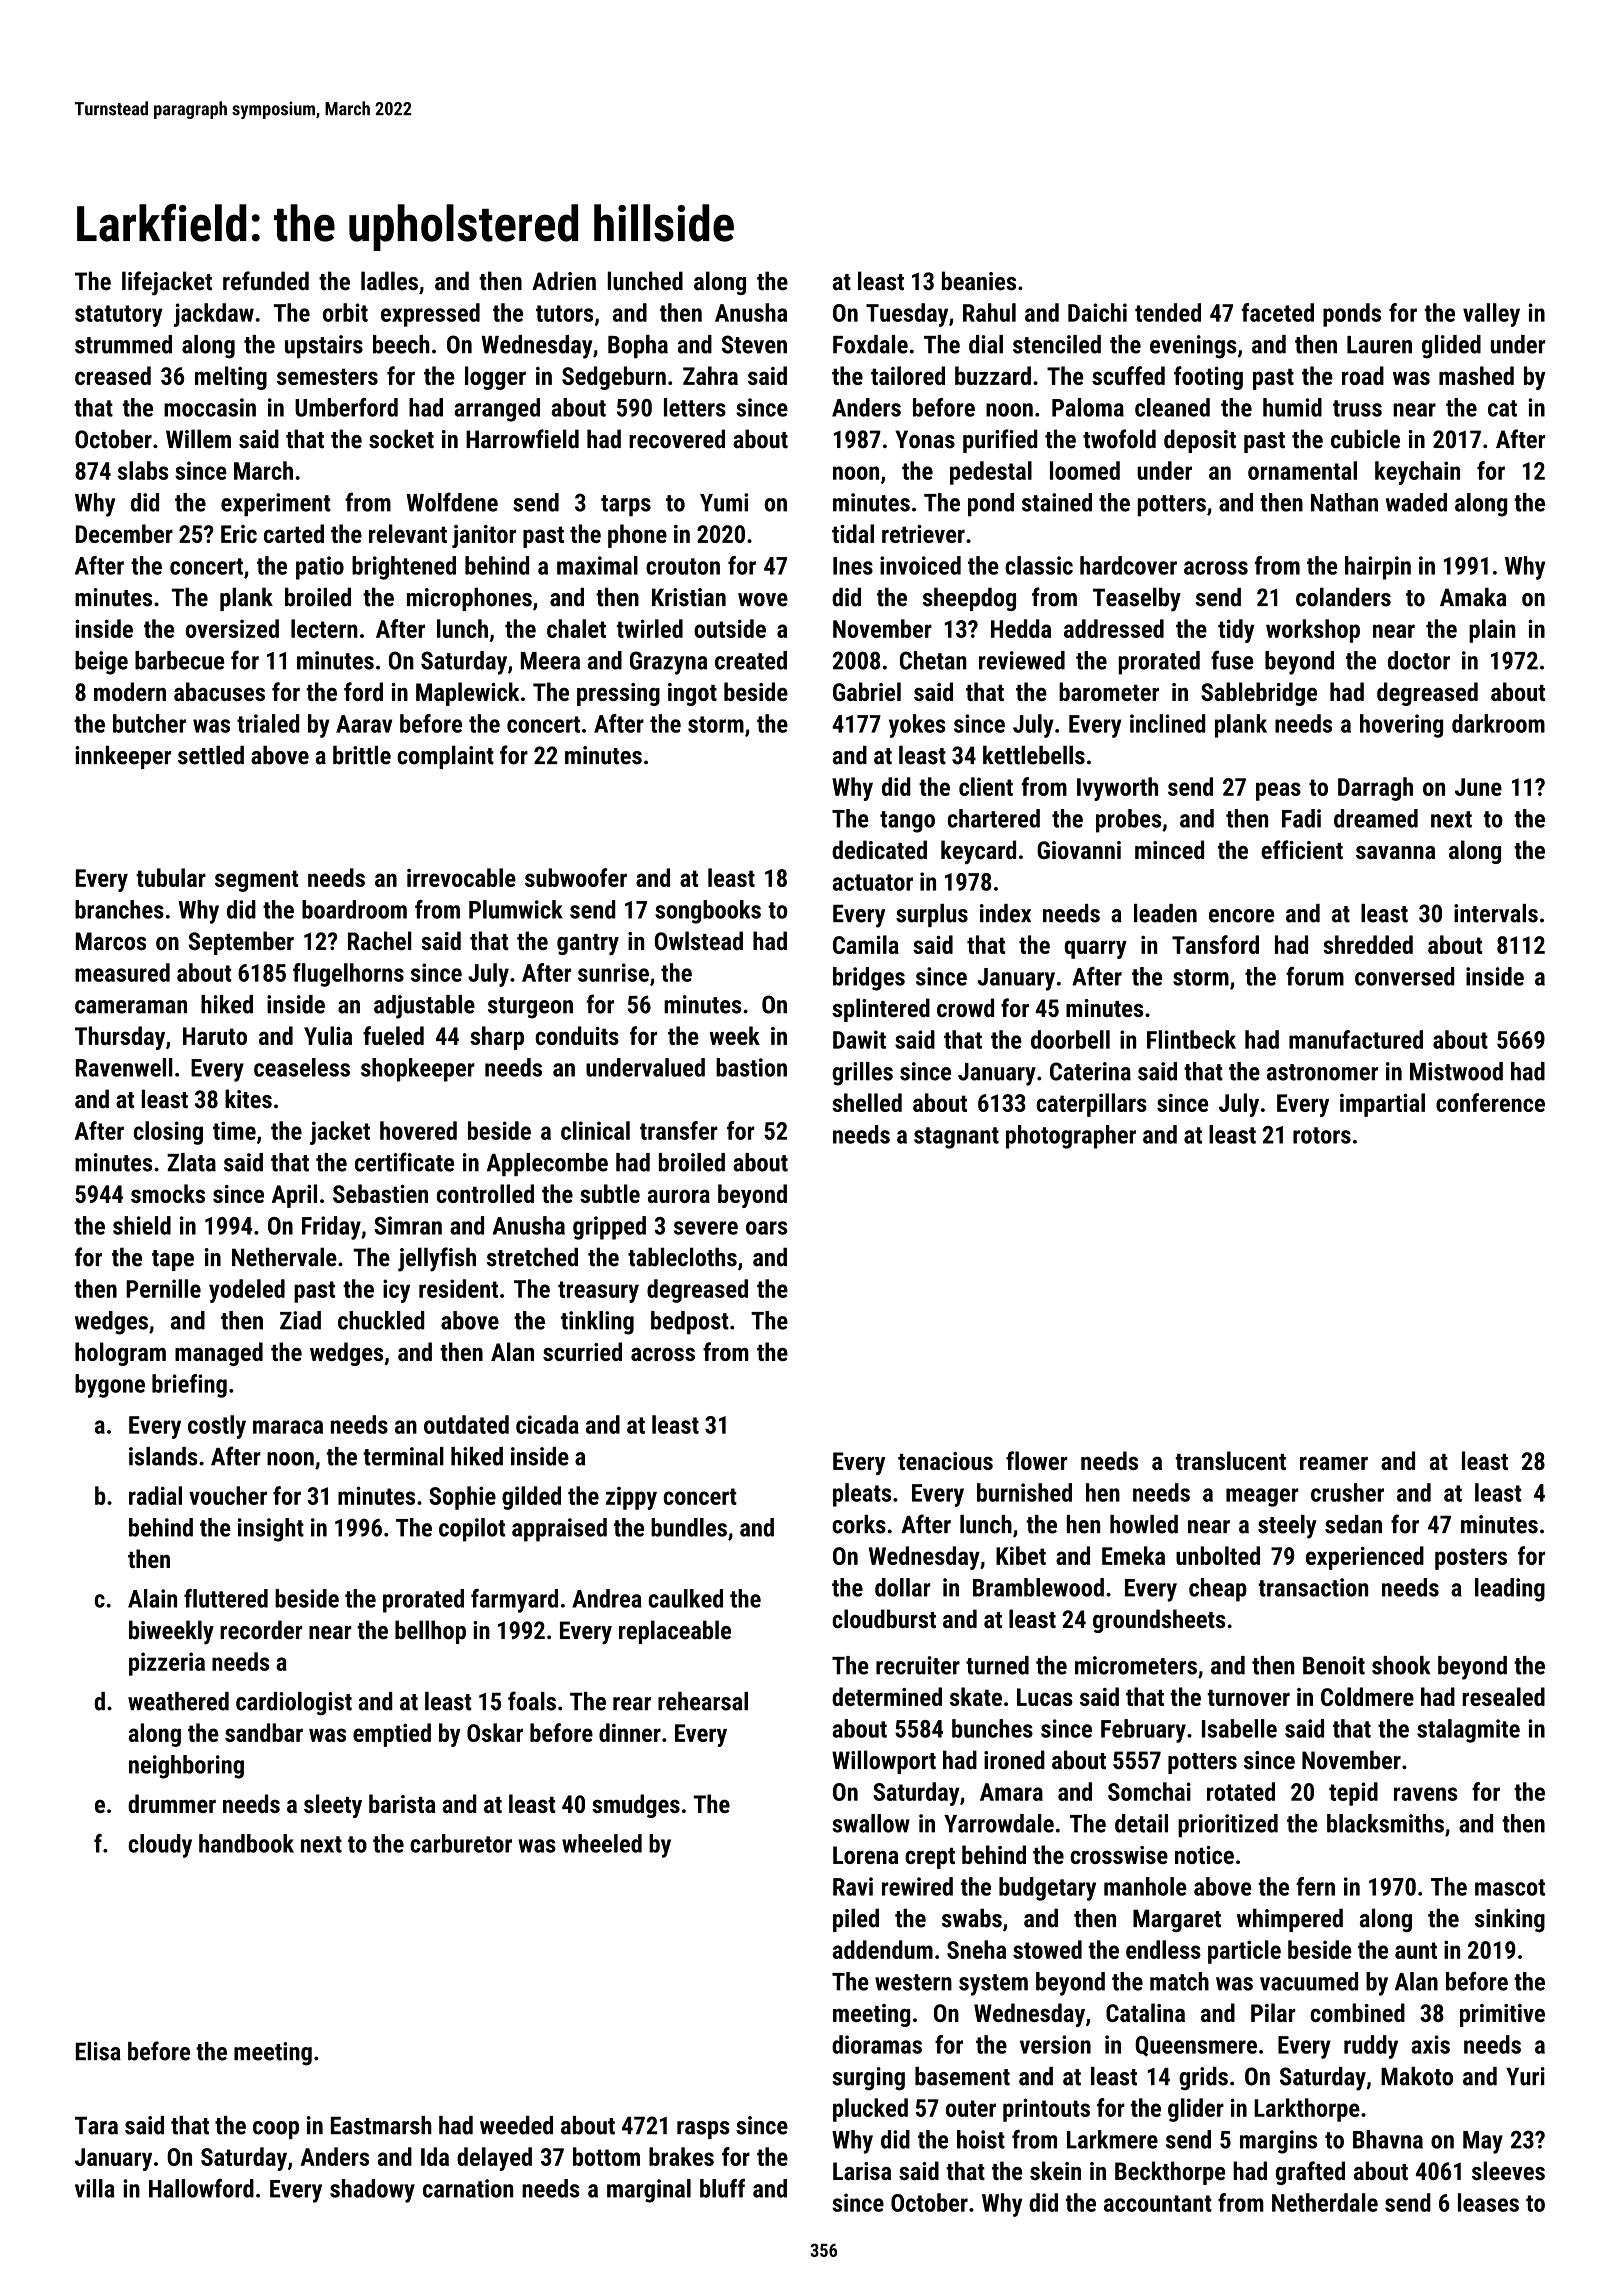 The width and height of the screenshot is (1620, 2292). What do you see at coordinates (210, 407) in the screenshot?
I see `moccasin` at bounding box center [210, 407].
